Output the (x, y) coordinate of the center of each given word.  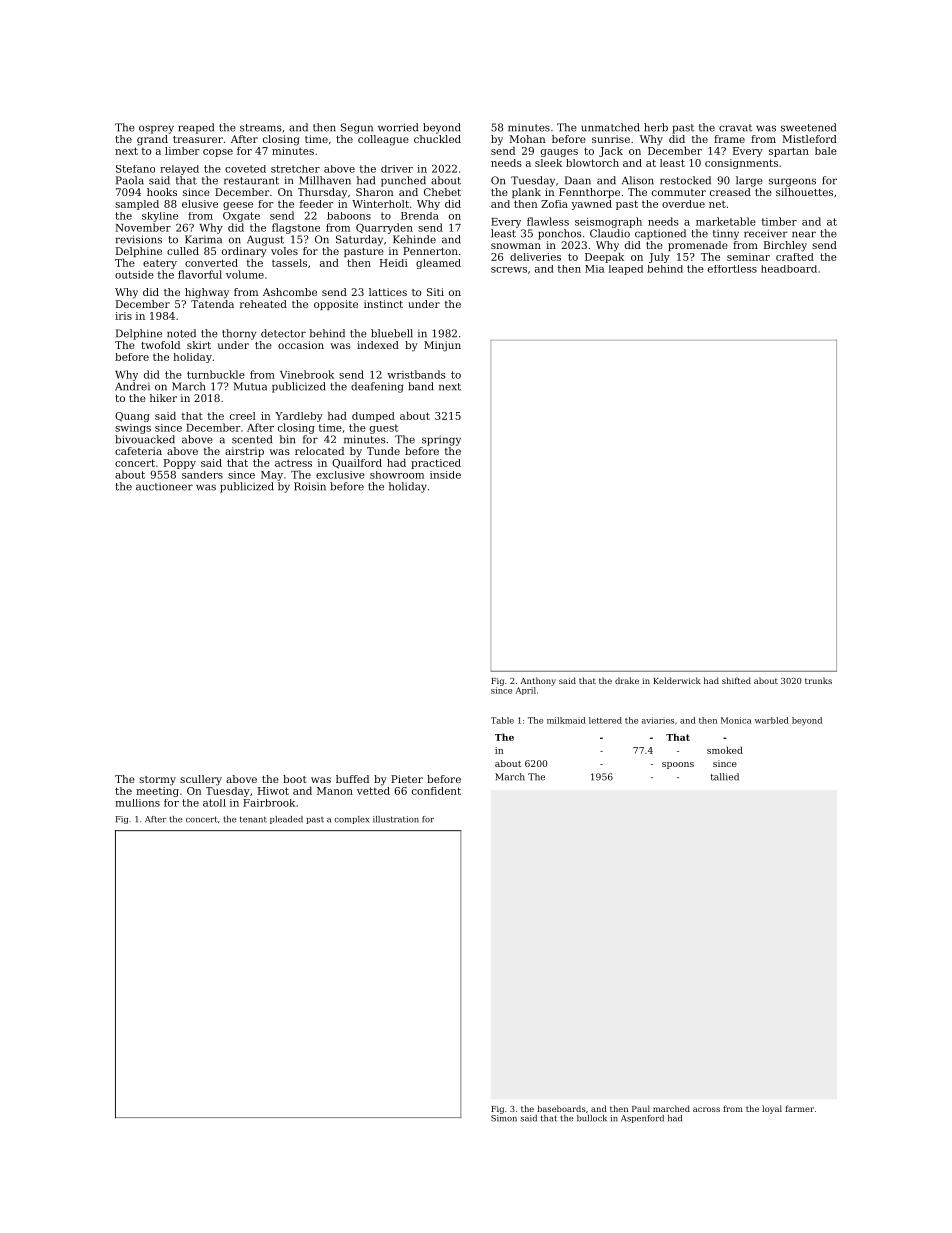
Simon (504, 1118)
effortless (732, 269)
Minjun (442, 346)
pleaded (286, 820)
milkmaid (566, 720)
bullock (592, 1118)
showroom (397, 475)
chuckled (437, 139)
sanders (202, 475)
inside (445, 475)
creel (243, 416)
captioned (660, 234)
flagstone (296, 228)
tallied (725, 777)
